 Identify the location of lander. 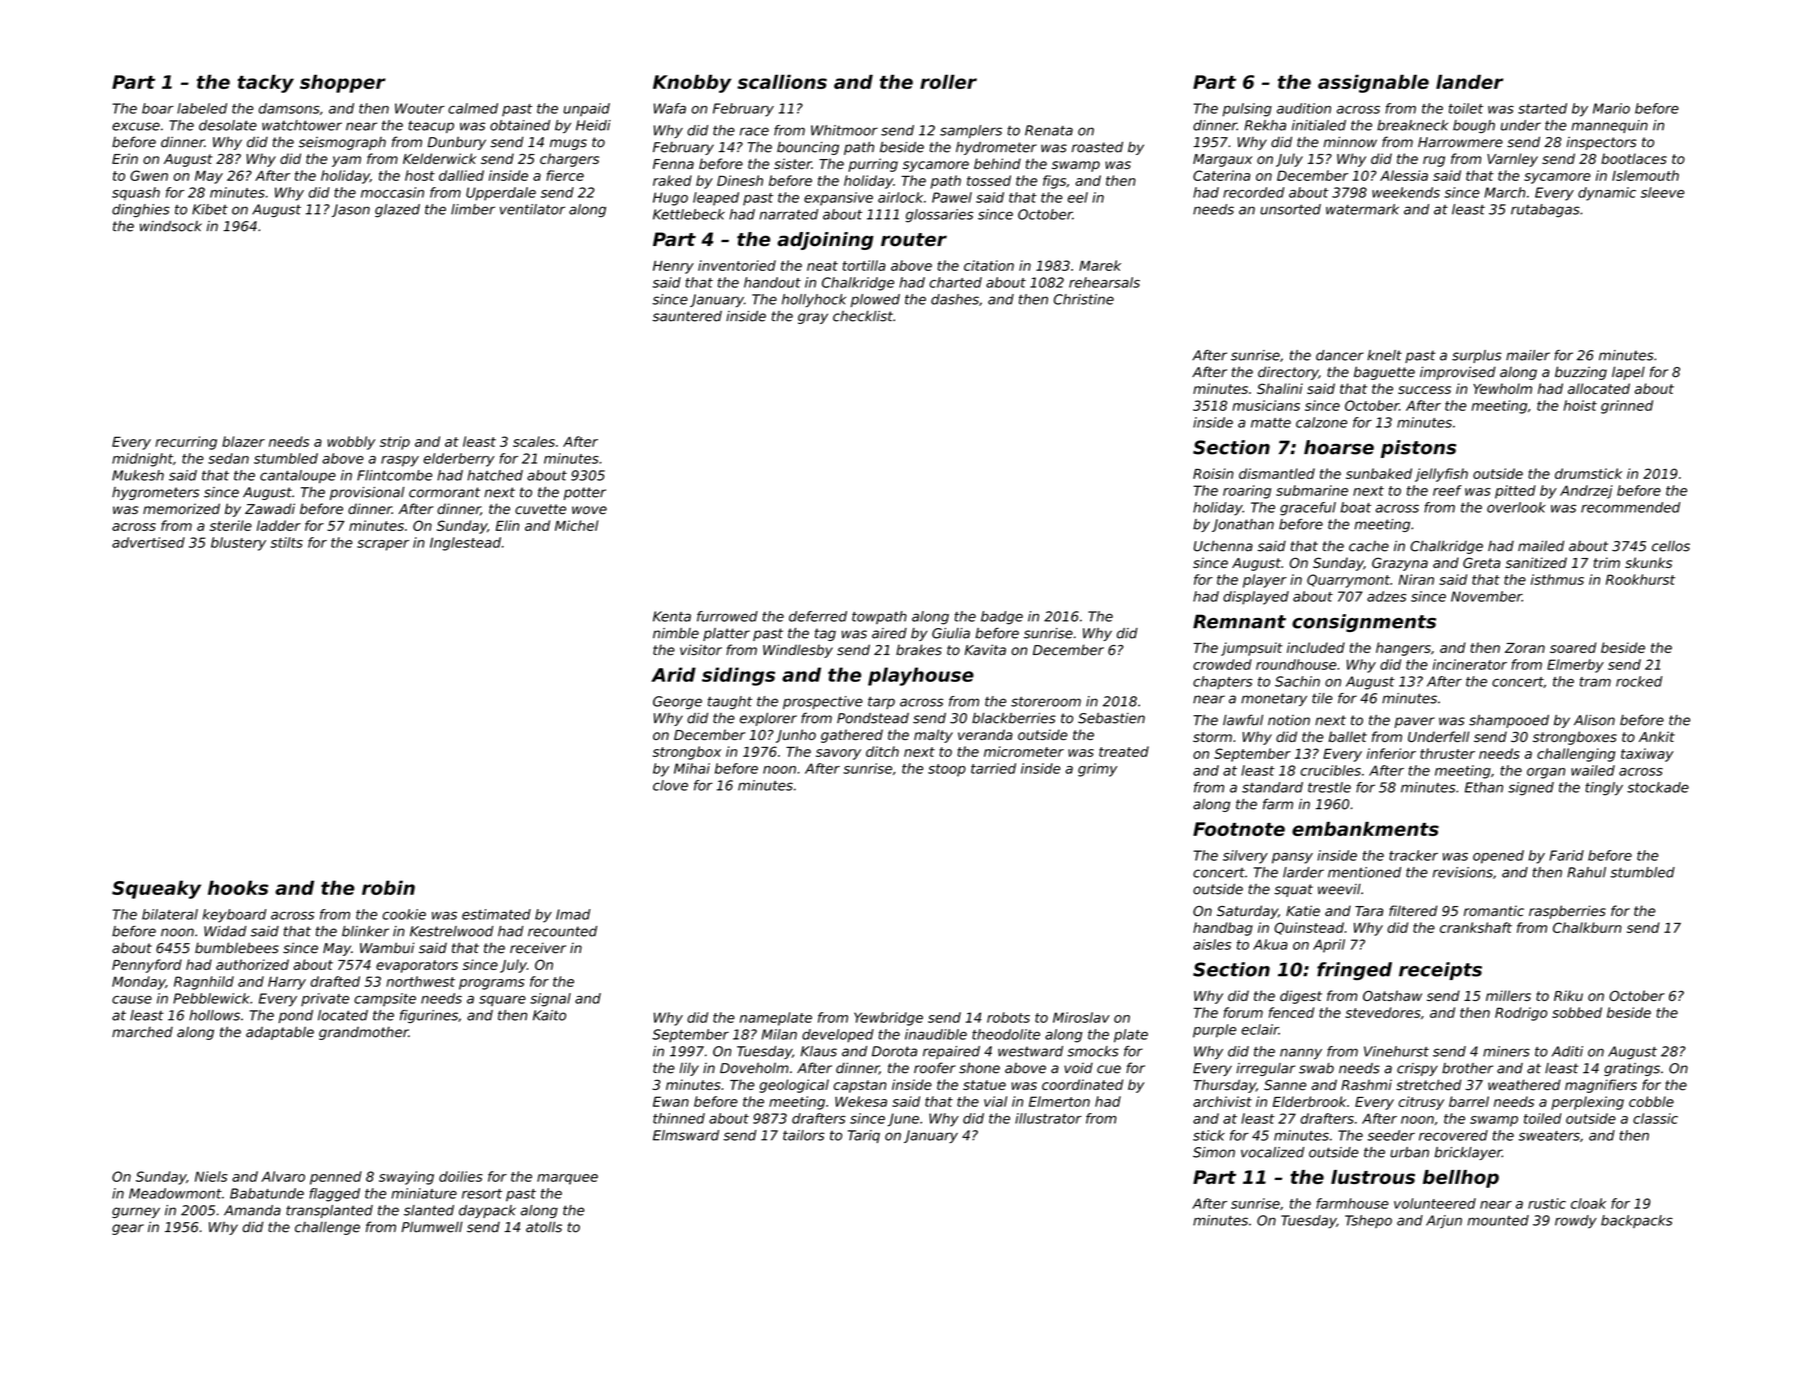
(1469, 82).
